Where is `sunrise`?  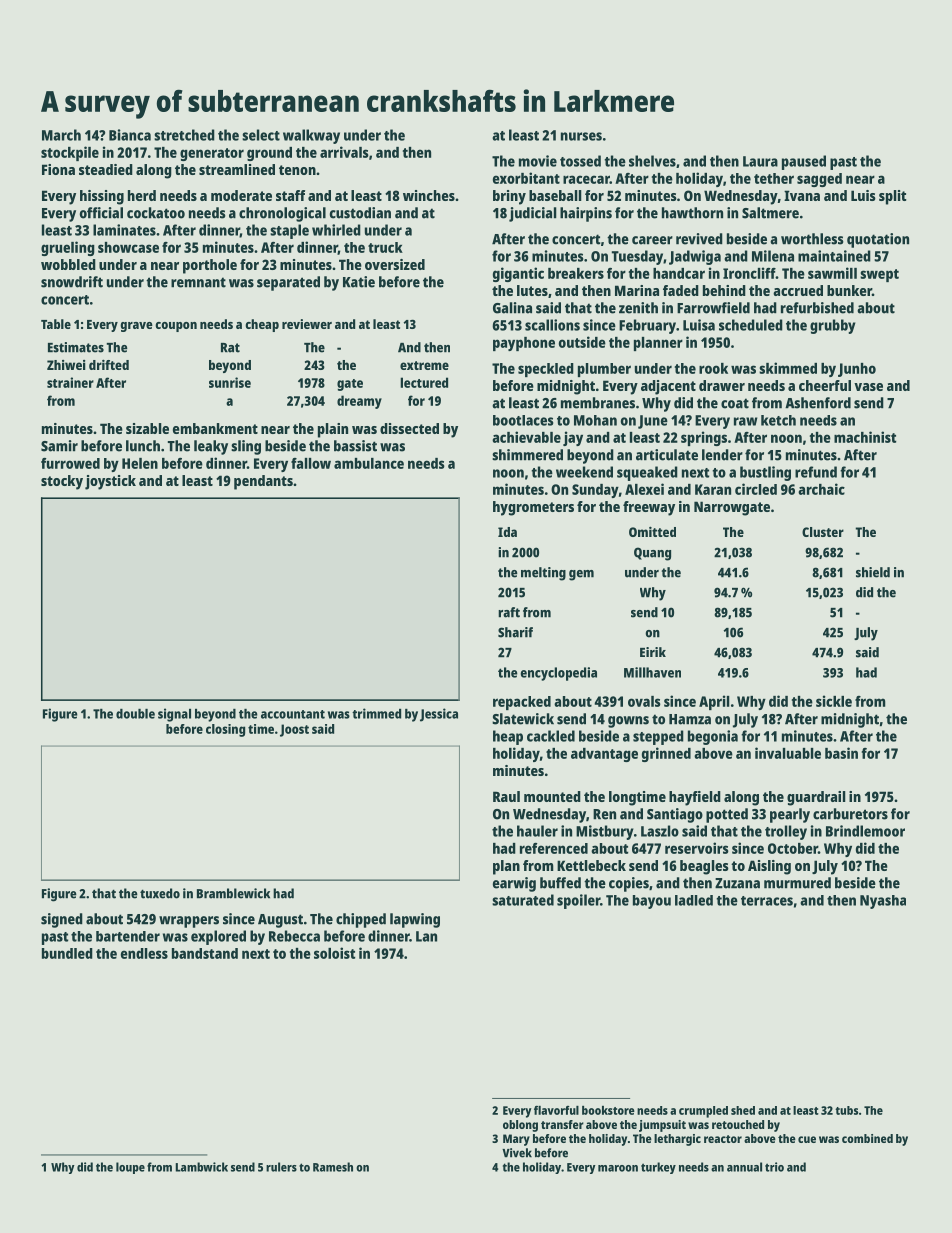
sunrise is located at coordinates (230, 382).
